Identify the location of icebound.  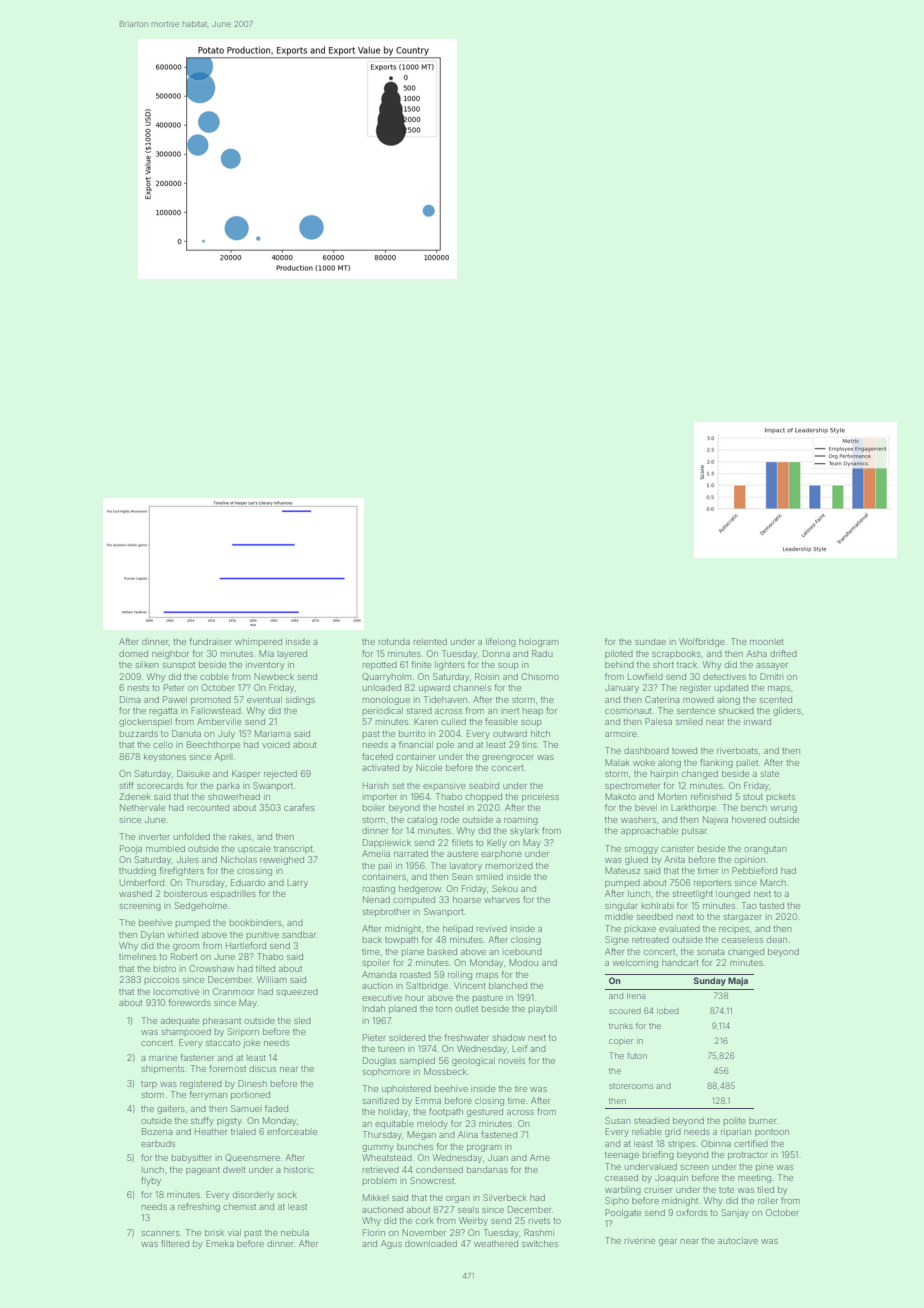
(522, 951).
